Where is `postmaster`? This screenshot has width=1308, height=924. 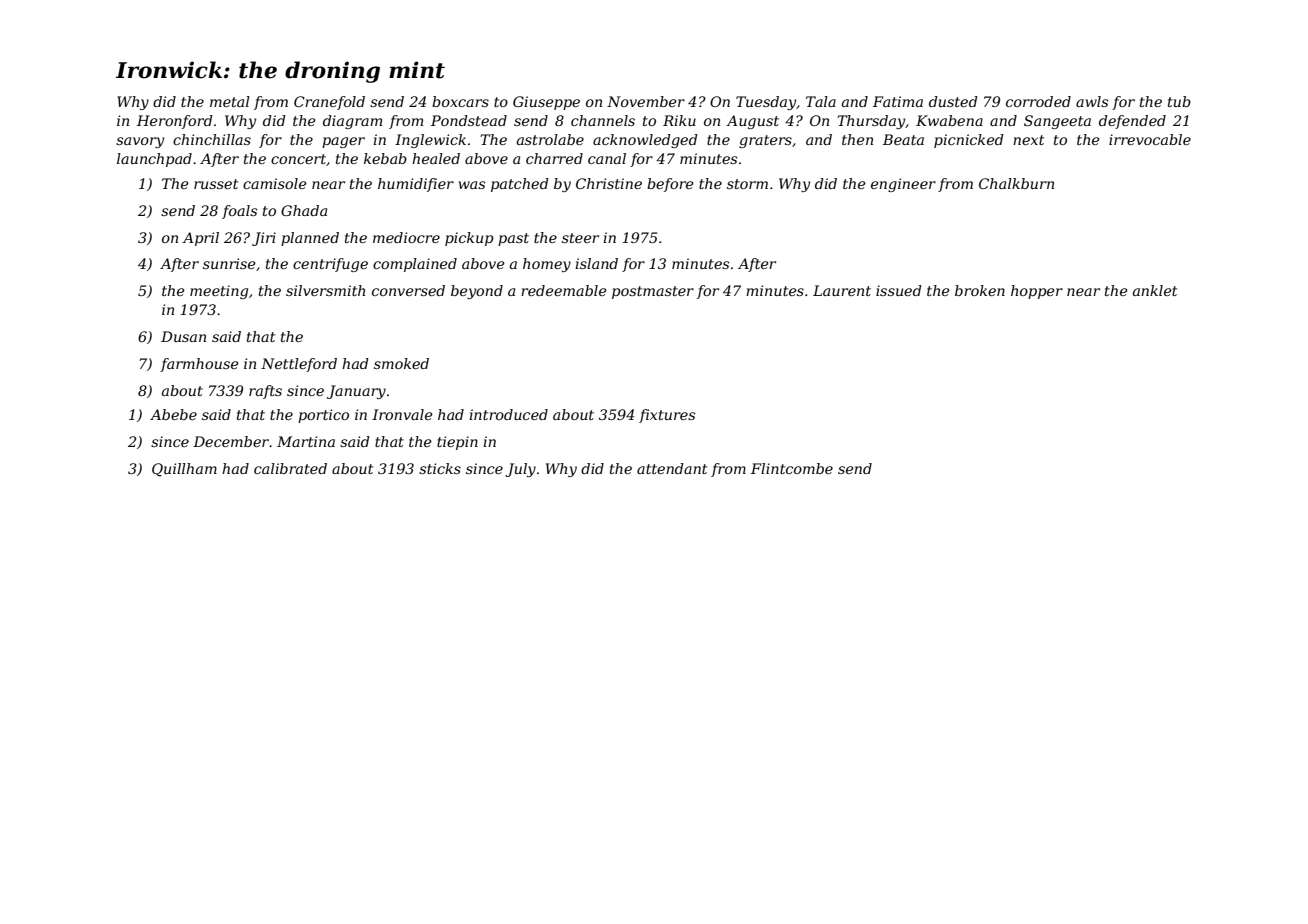
postmaster is located at coordinates (653, 292).
